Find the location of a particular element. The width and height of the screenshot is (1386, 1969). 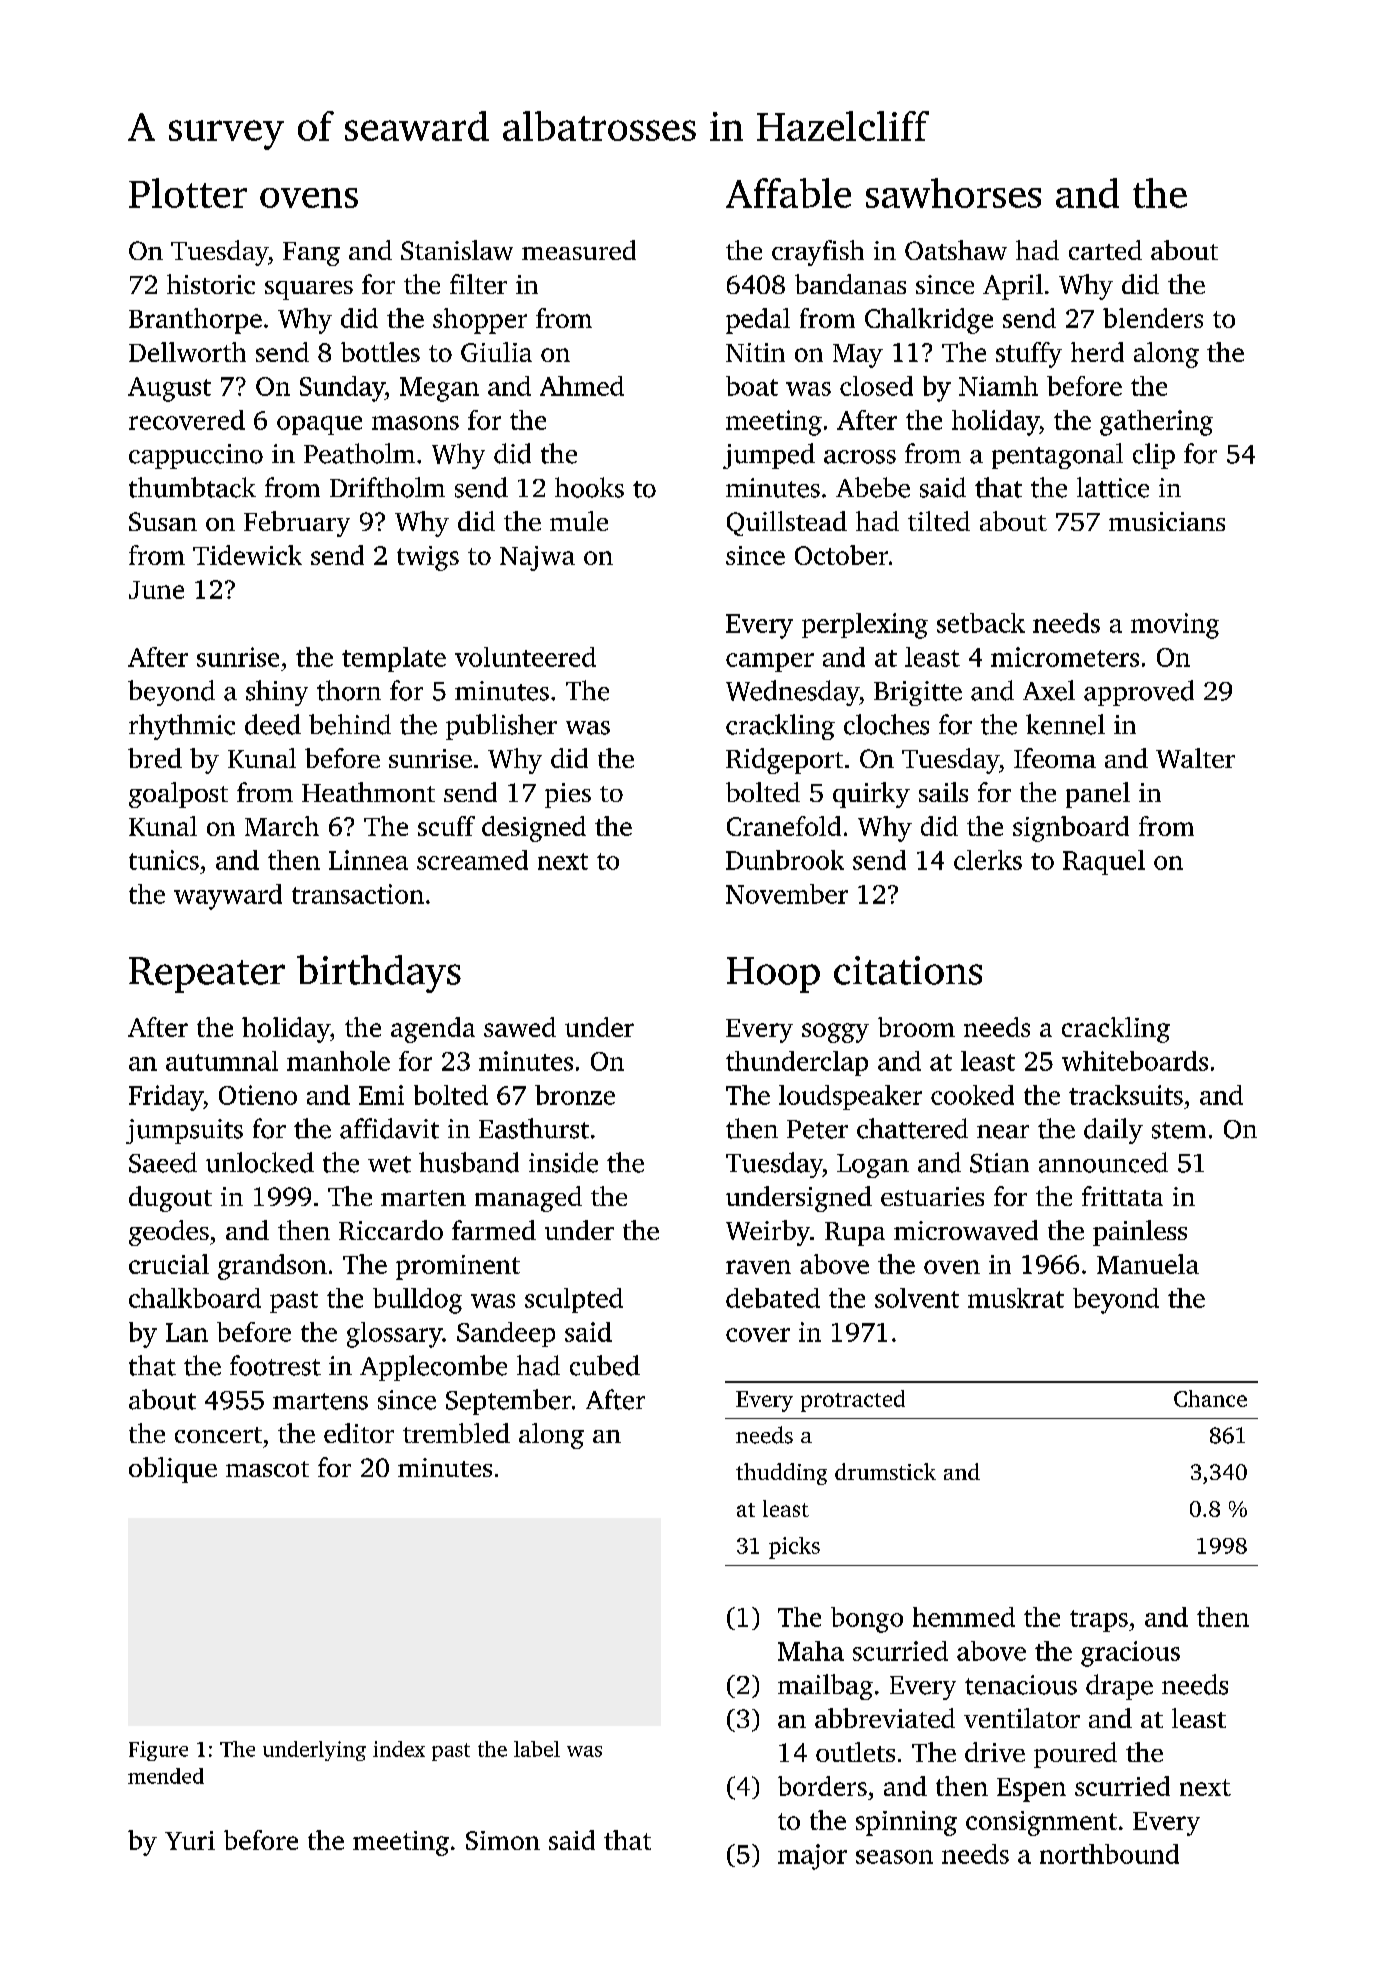

debated is located at coordinates (773, 1298).
